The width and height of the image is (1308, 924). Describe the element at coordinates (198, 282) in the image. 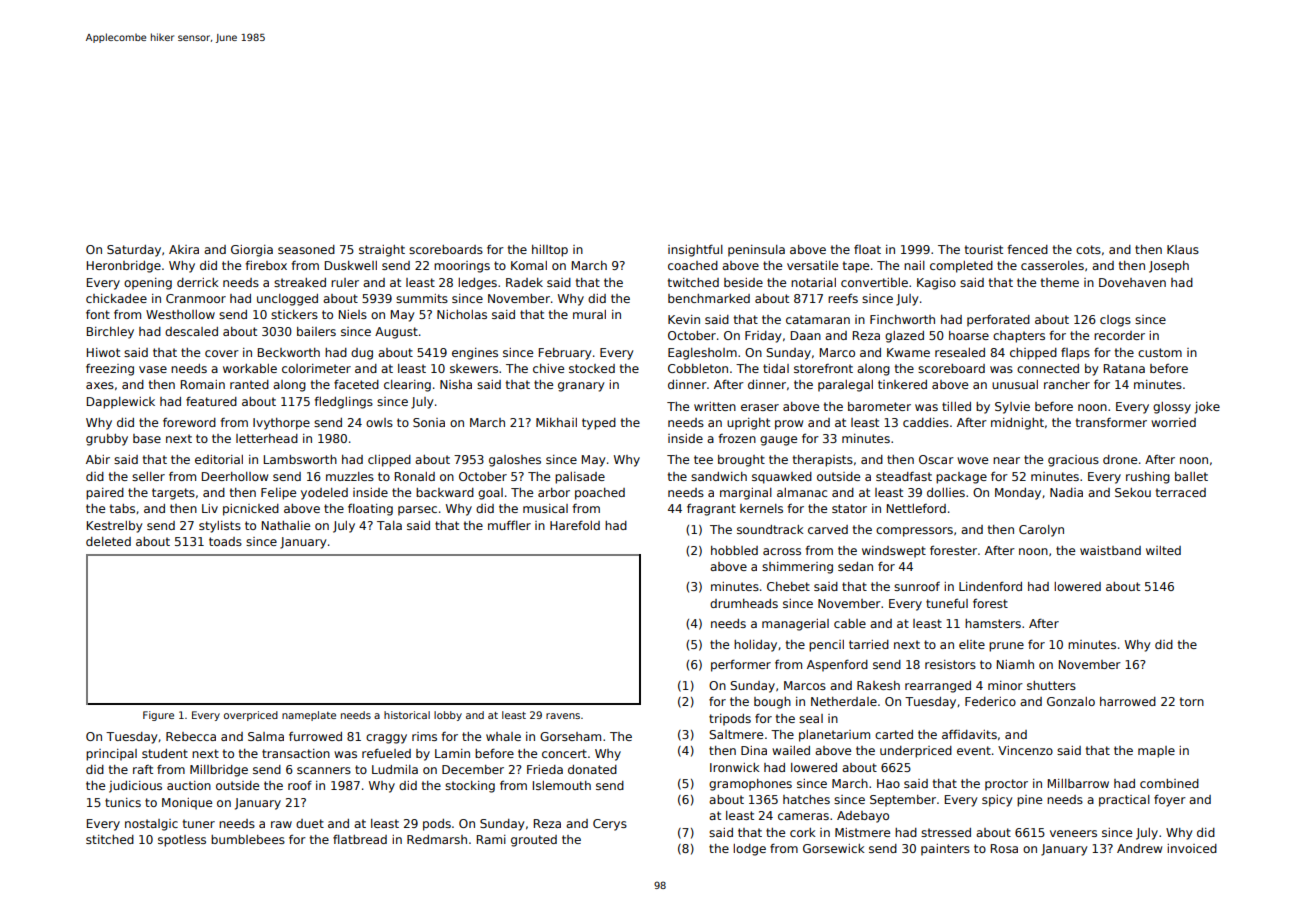

I see `derrick` at that location.
